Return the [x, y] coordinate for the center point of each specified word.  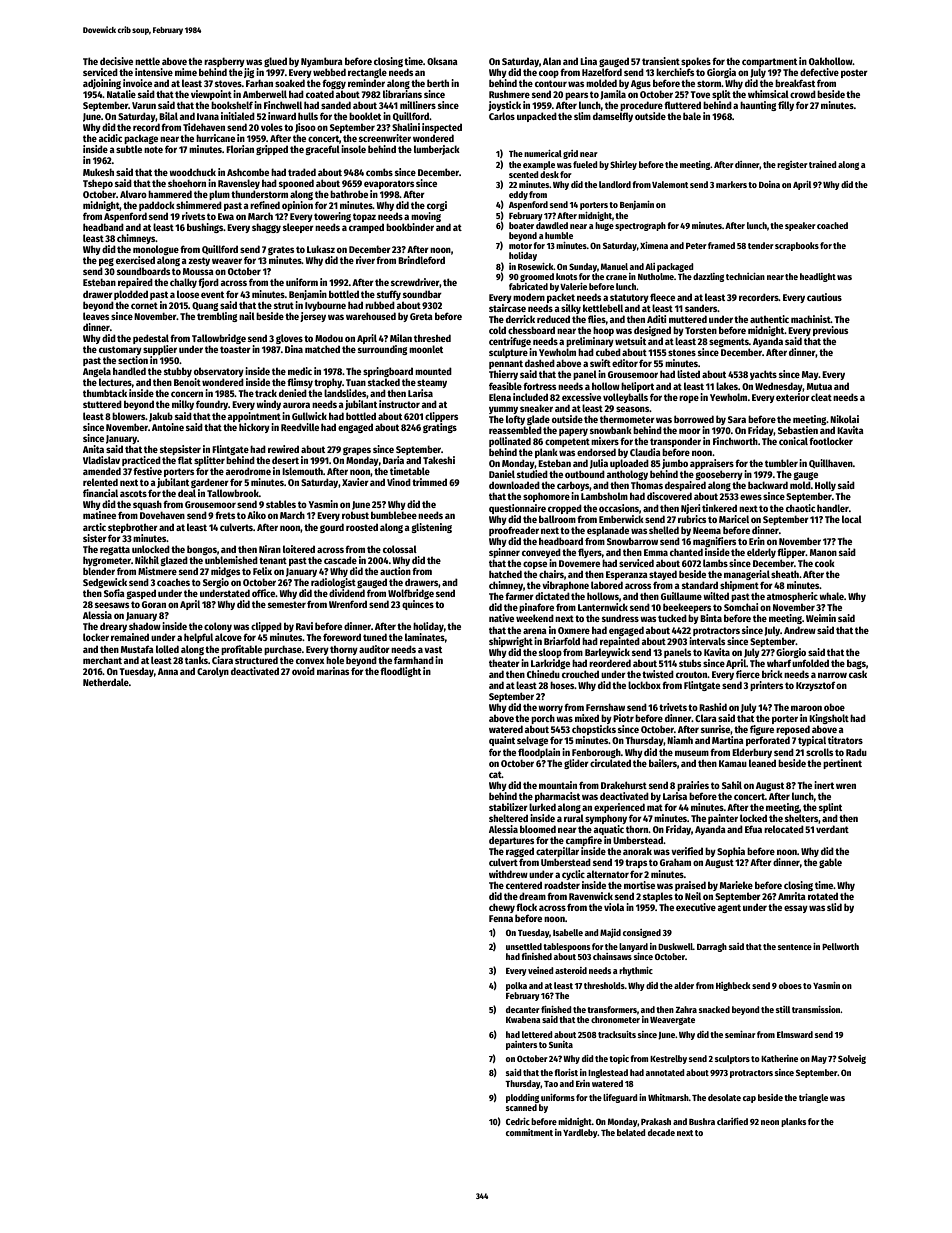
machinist [811, 319]
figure [762, 730]
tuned [375, 637]
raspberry [224, 62]
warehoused [371, 316]
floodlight [400, 672]
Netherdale [106, 682]
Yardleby [580, 1133]
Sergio [216, 583]
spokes [696, 62]
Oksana [442, 61]
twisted [658, 674]
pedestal [151, 339]
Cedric [518, 1121]
